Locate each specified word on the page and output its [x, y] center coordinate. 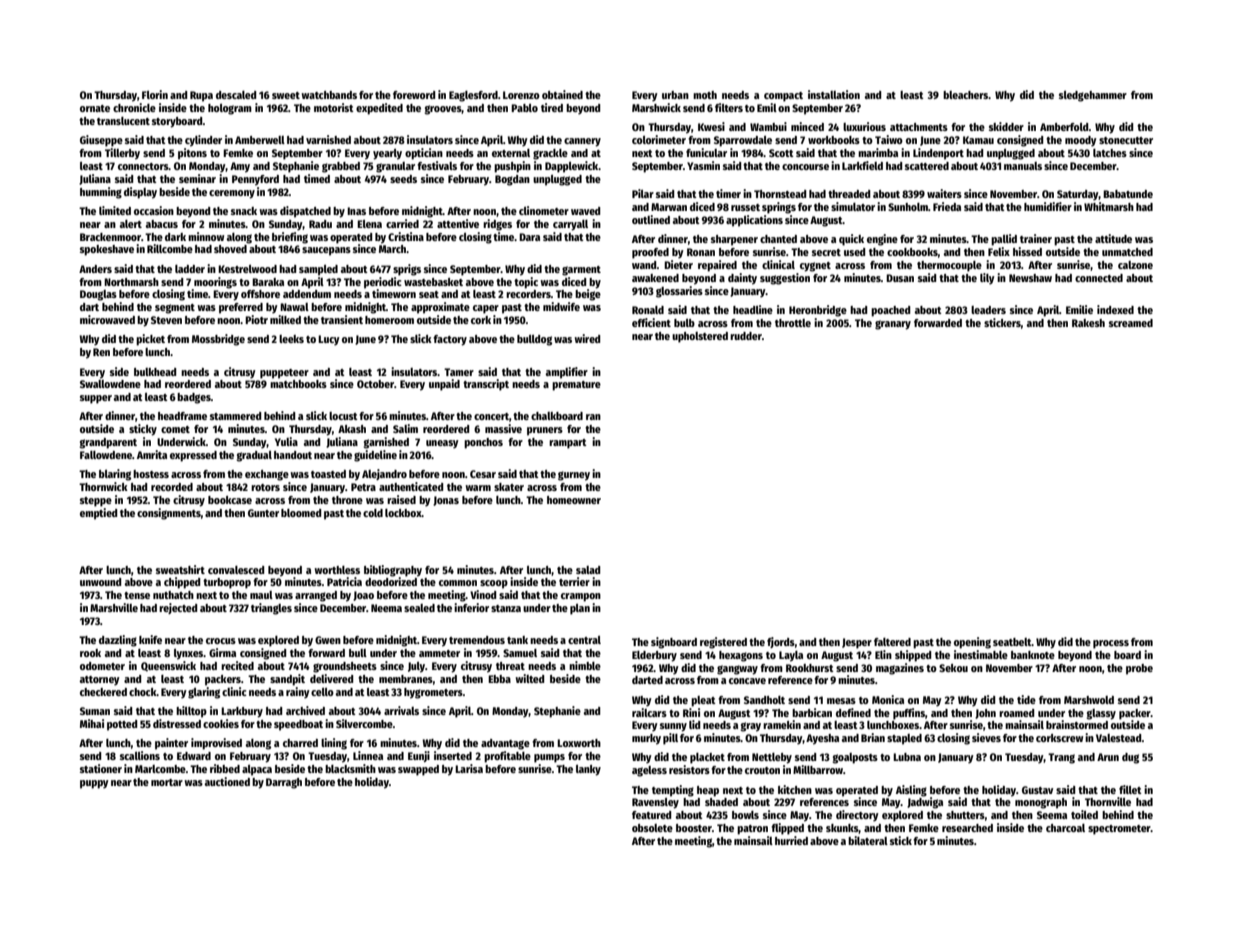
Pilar [643, 193]
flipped [787, 829]
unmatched [1127, 252]
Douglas [98, 295]
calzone [1135, 265]
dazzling [118, 641]
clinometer [544, 210]
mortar [167, 782]
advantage [505, 744]
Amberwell [260, 140]
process [1111, 644]
